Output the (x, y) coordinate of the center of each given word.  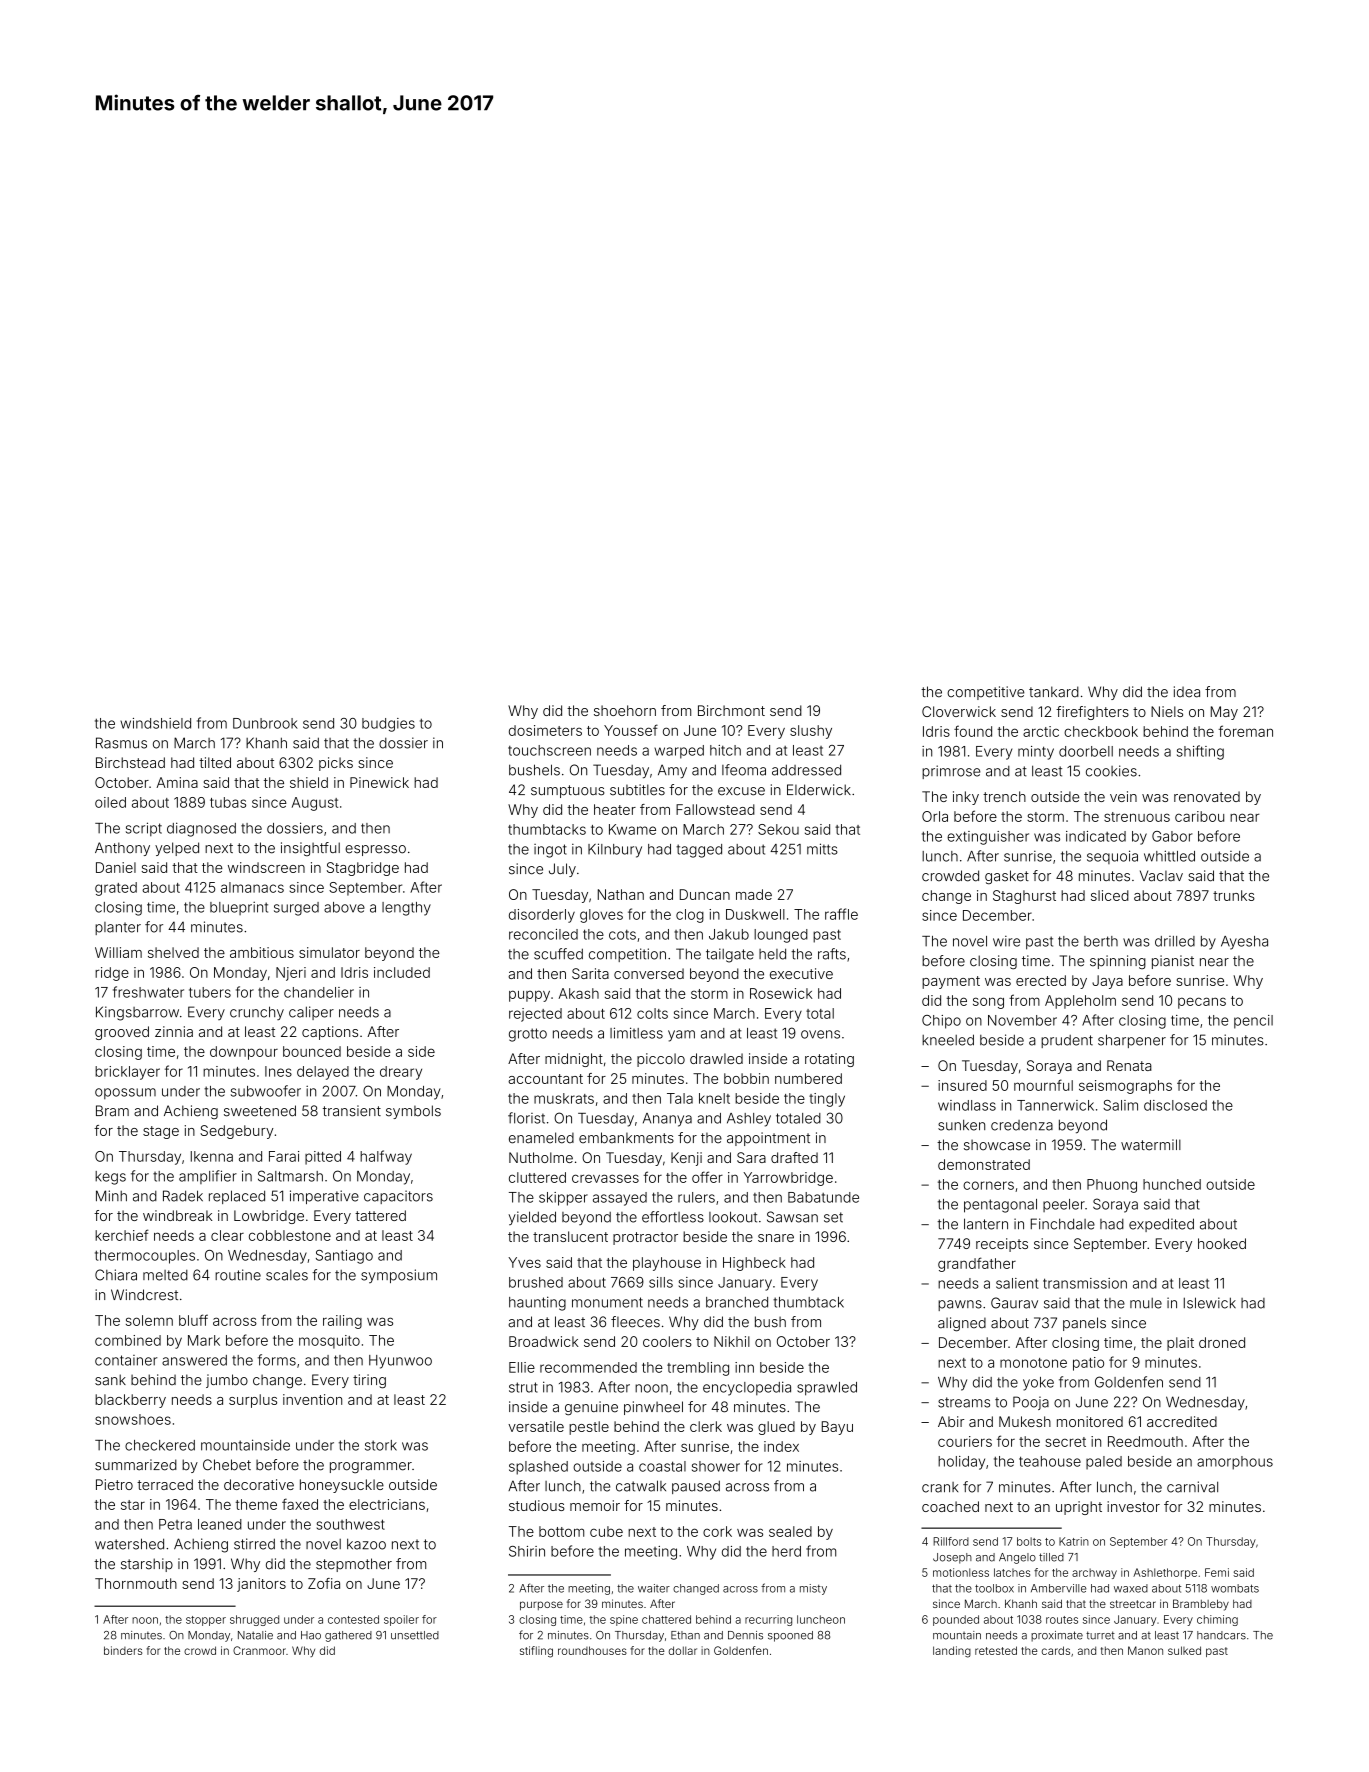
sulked (1184, 1650)
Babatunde (823, 1197)
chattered (666, 1619)
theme (256, 1504)
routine (238, 1275)
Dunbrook (265, 723)
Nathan (621, 894)
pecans (1202, 1003)
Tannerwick (1055, 1105)
